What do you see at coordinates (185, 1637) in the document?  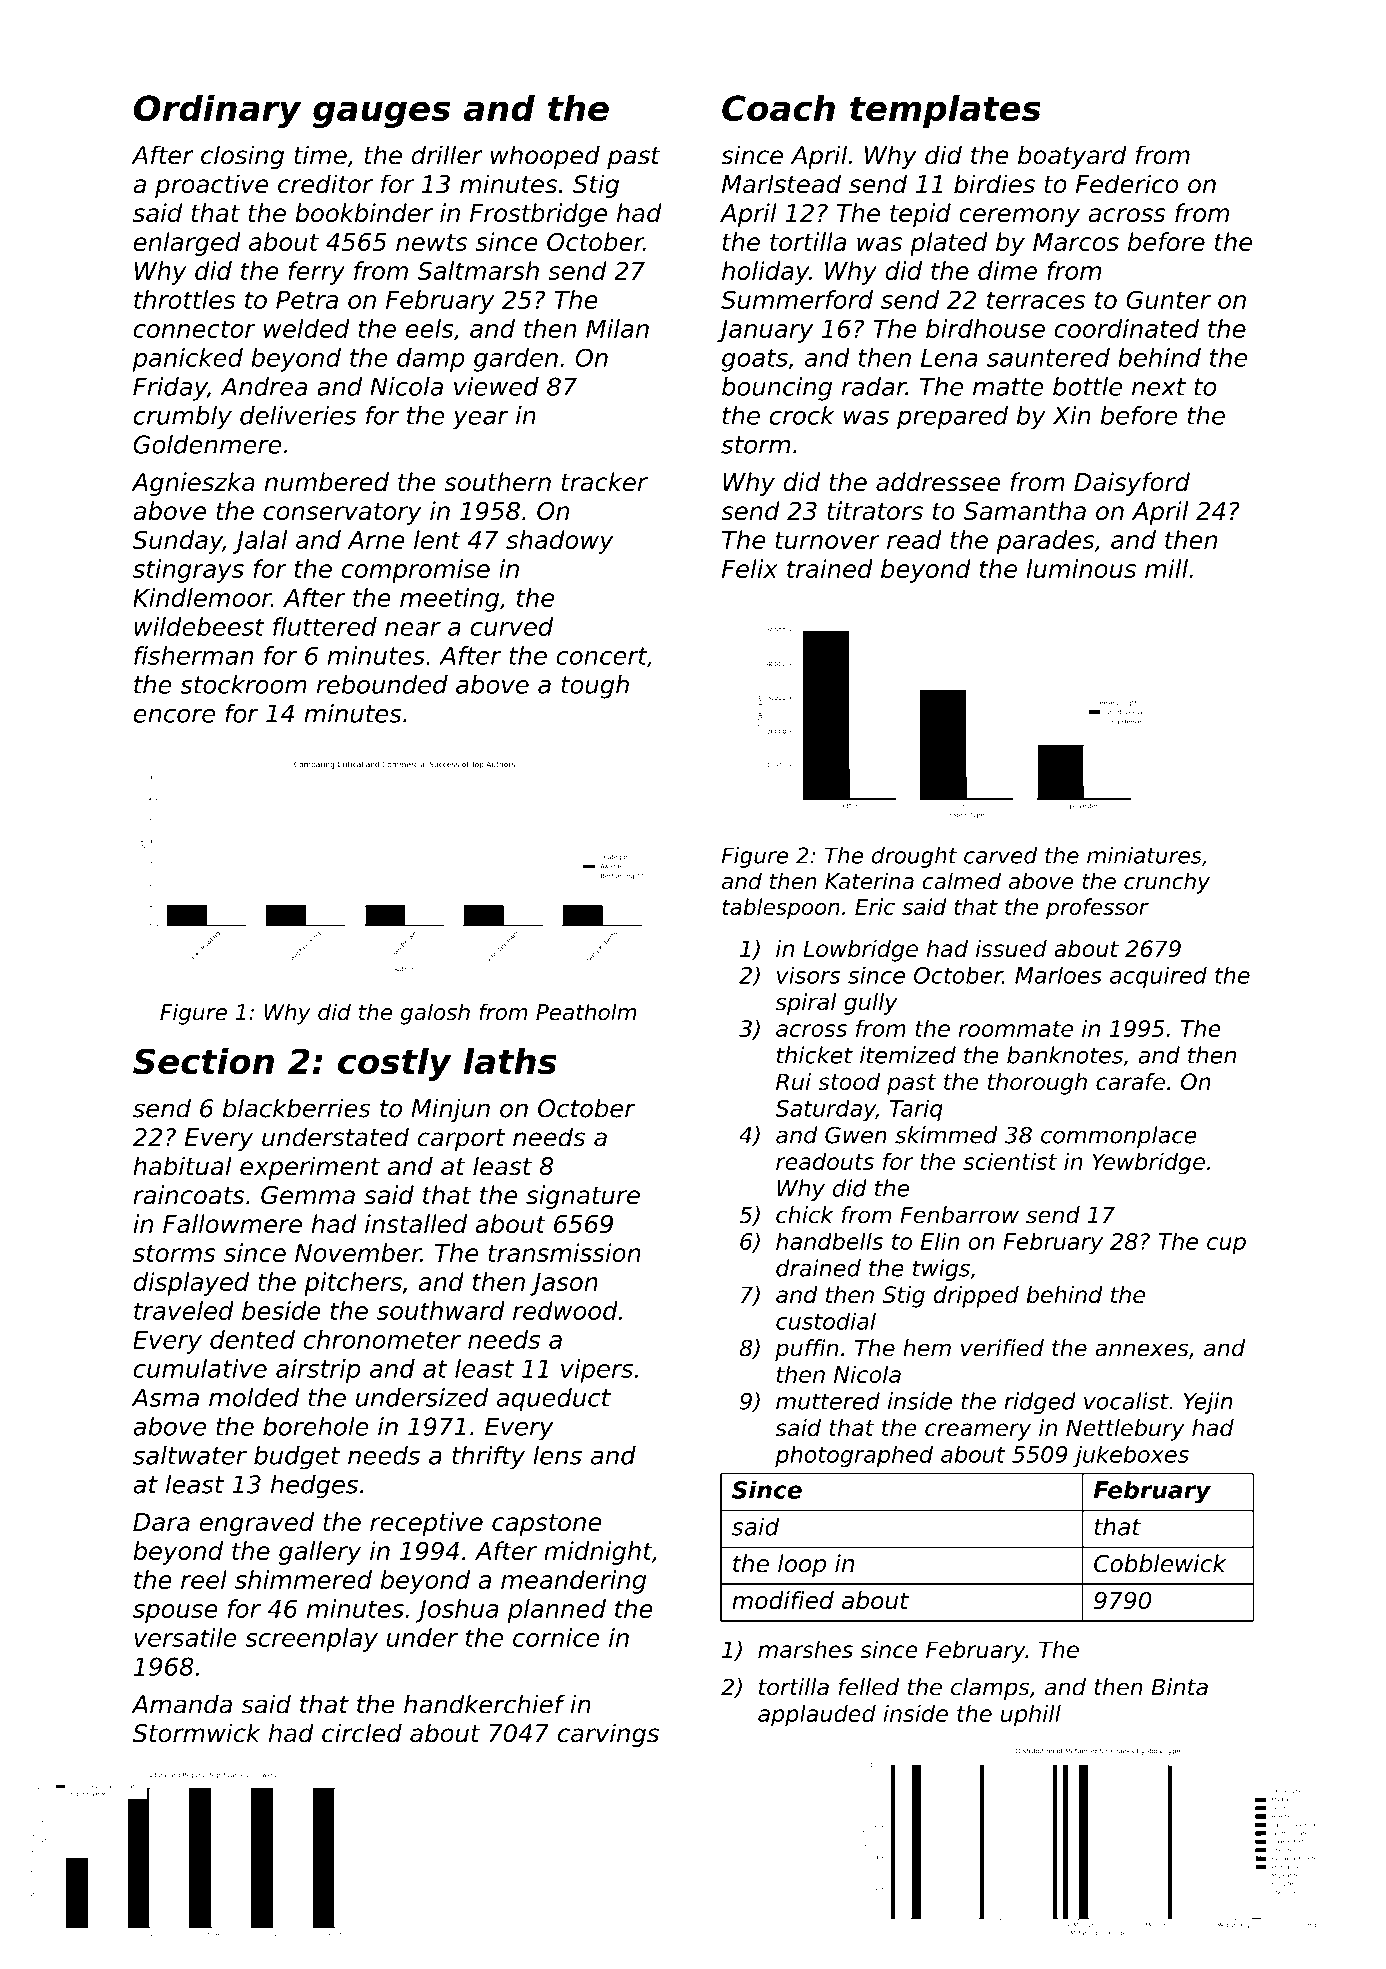 I see `versatile` at bounding box center [185, 1637].
